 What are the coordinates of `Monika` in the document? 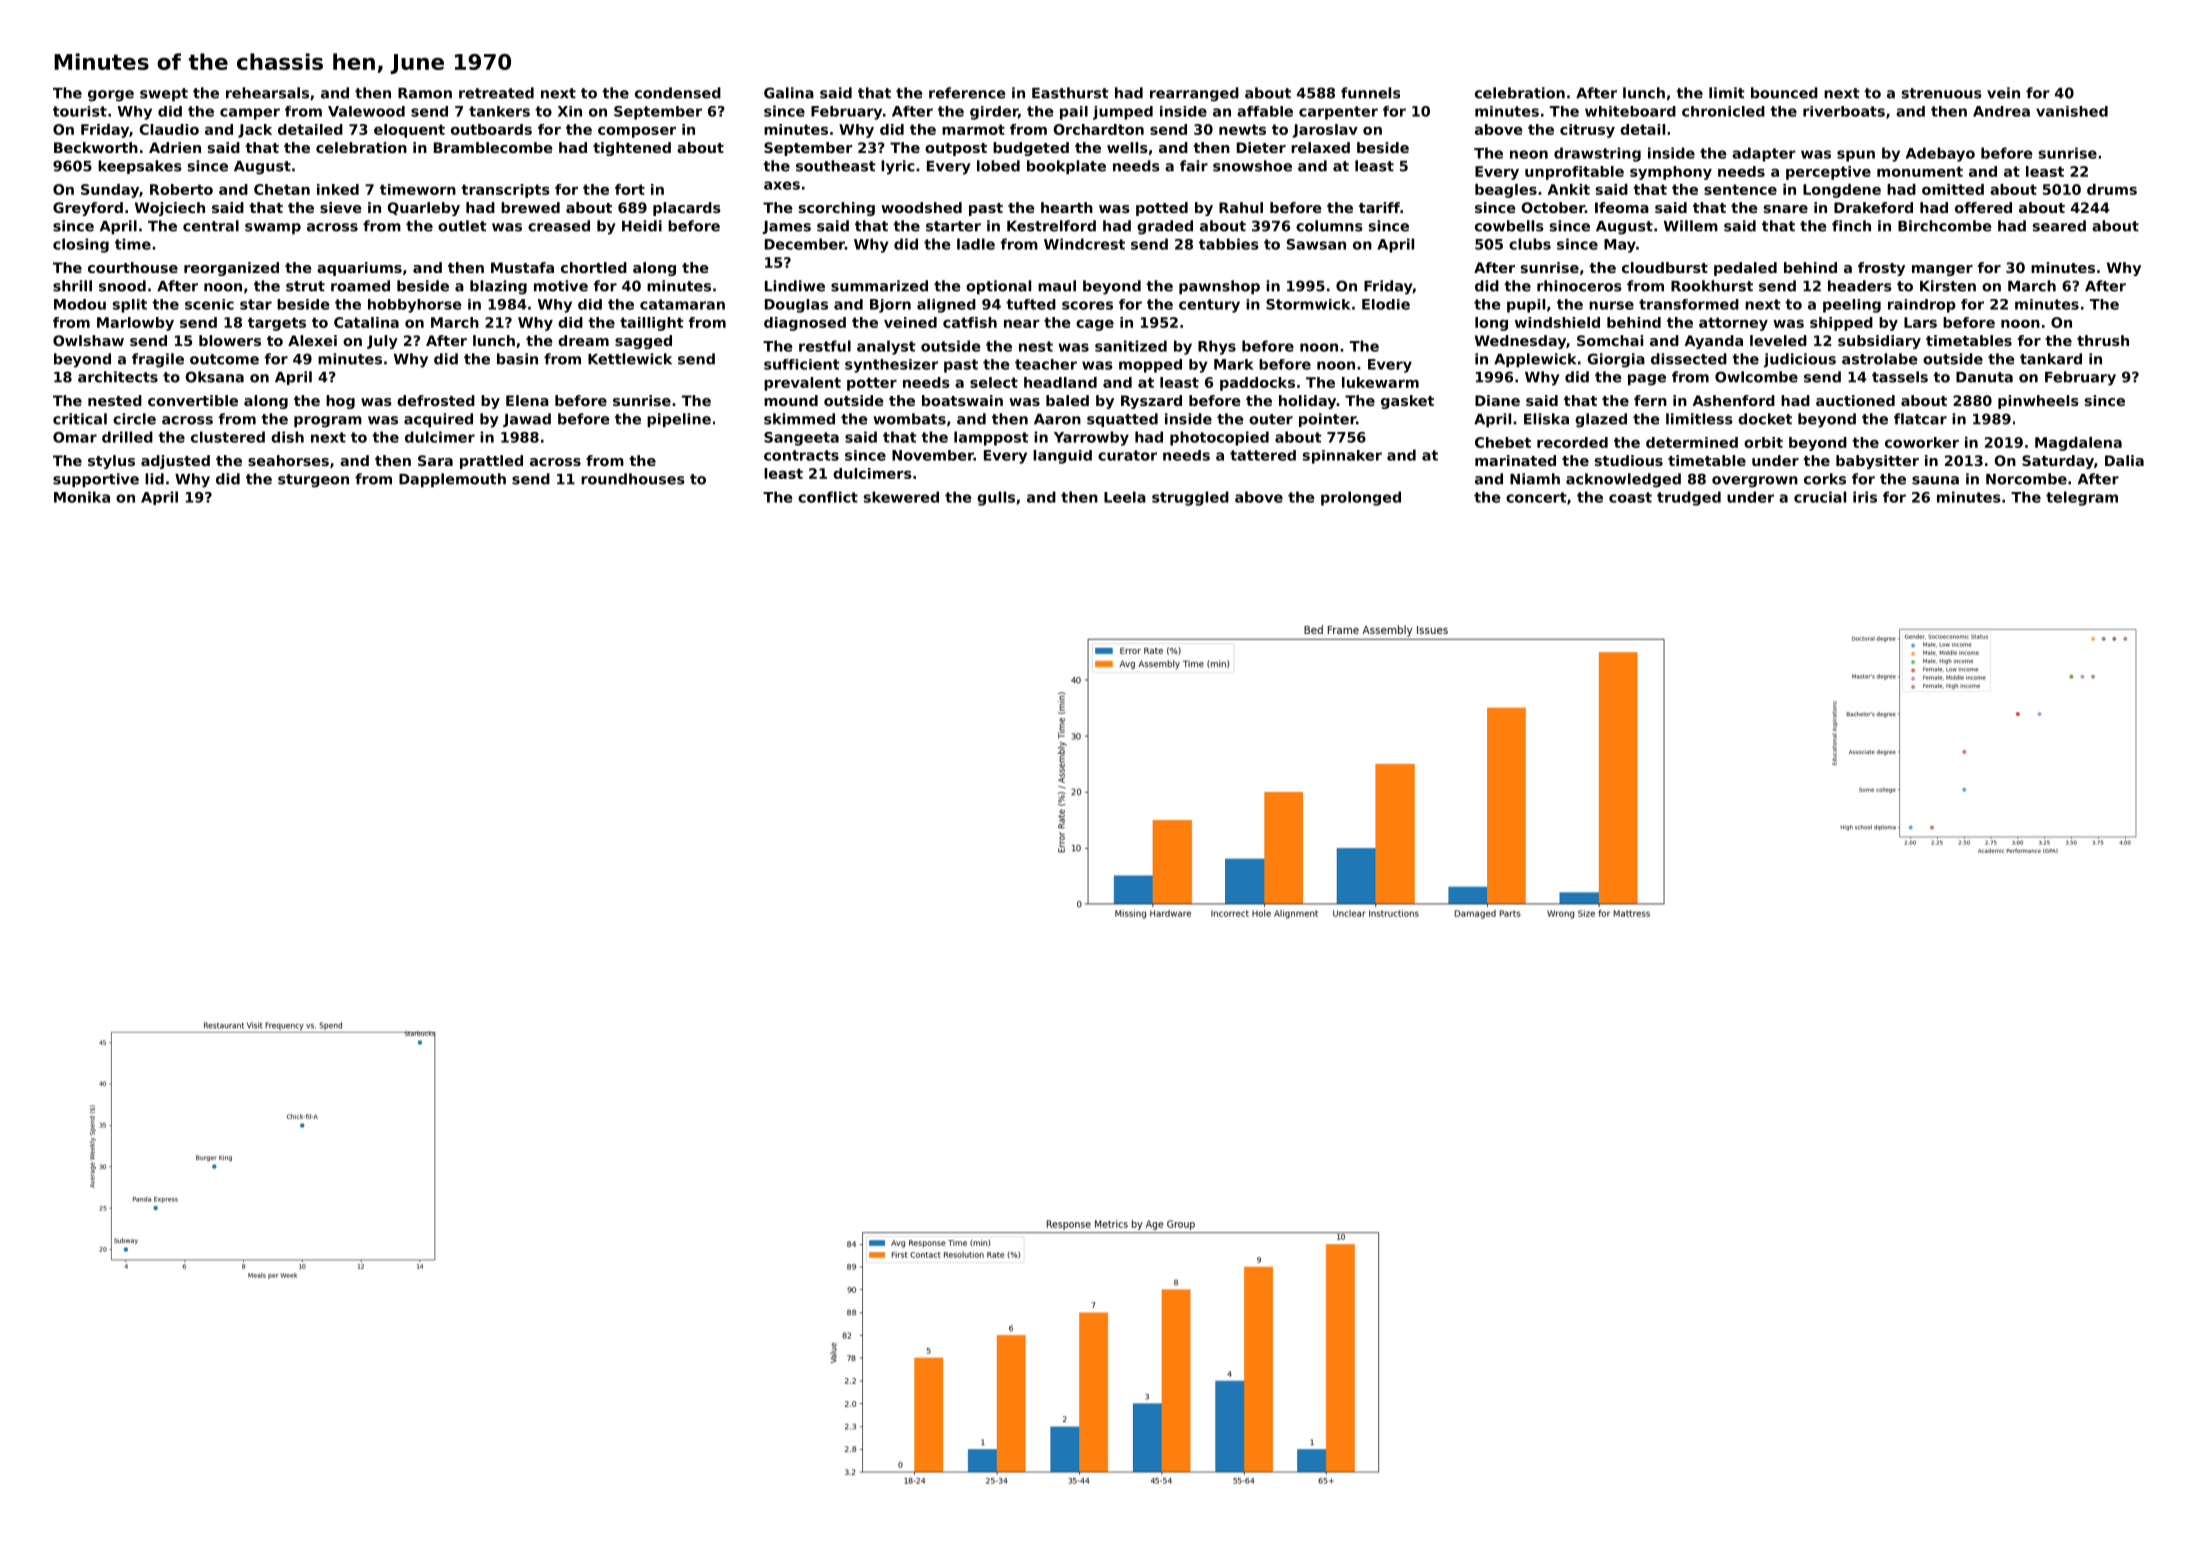 It's located at (82, 497).
